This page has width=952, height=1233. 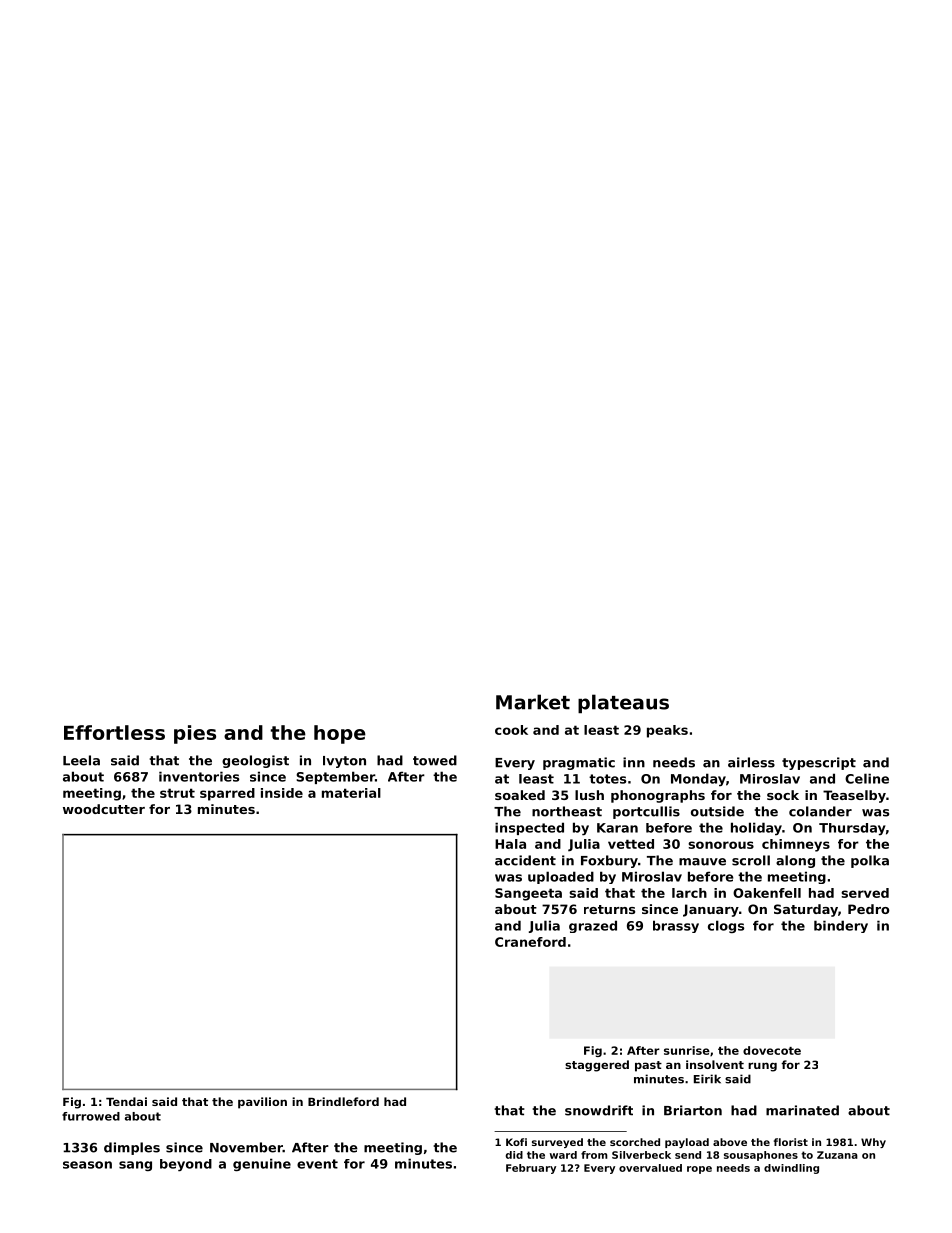 What do you see at coordinates (597, 1066) in the page?
I see `staggered` at bounding box center [597, 1066].
